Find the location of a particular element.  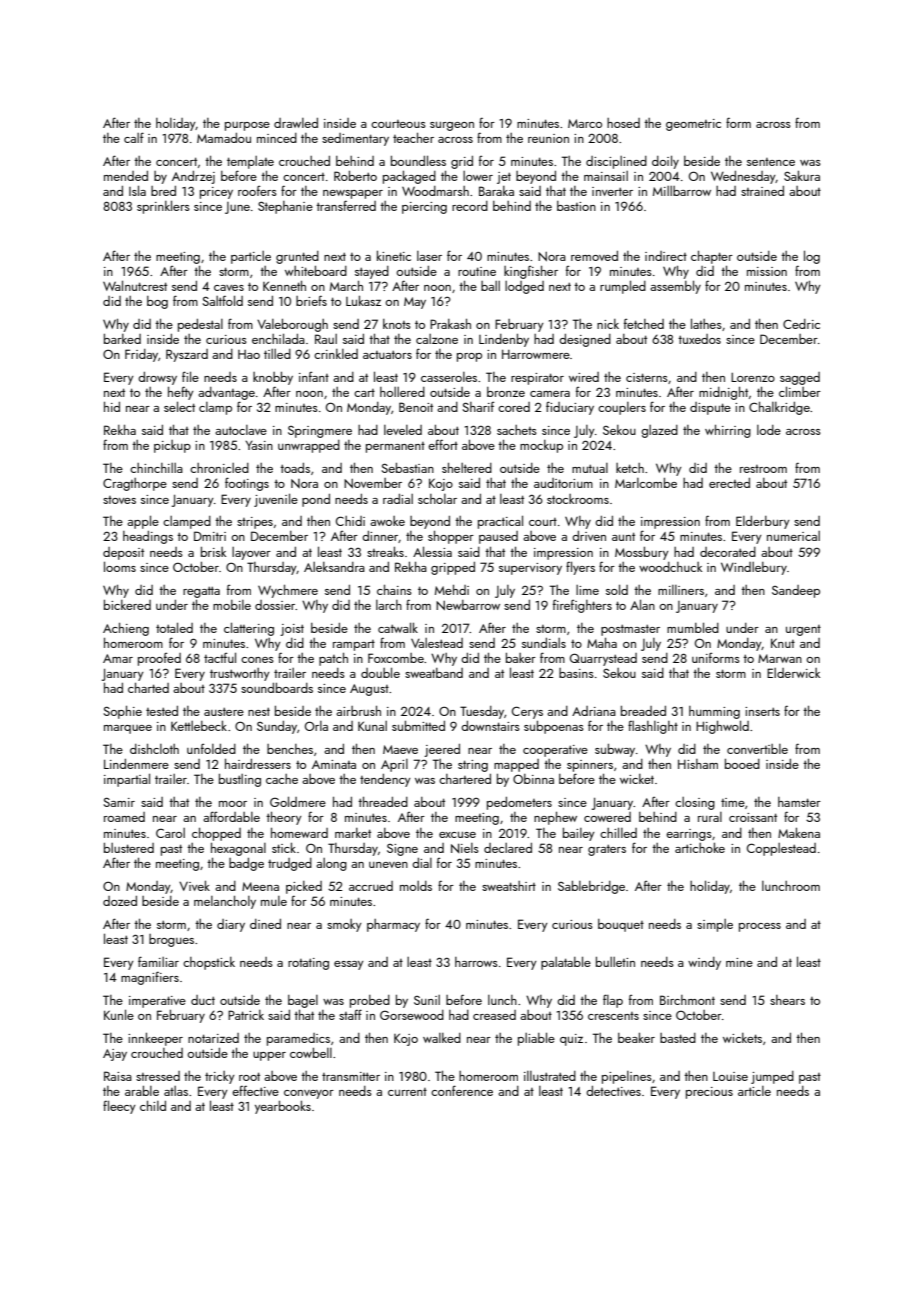

Yasin is located at coordinates (259, 445).
